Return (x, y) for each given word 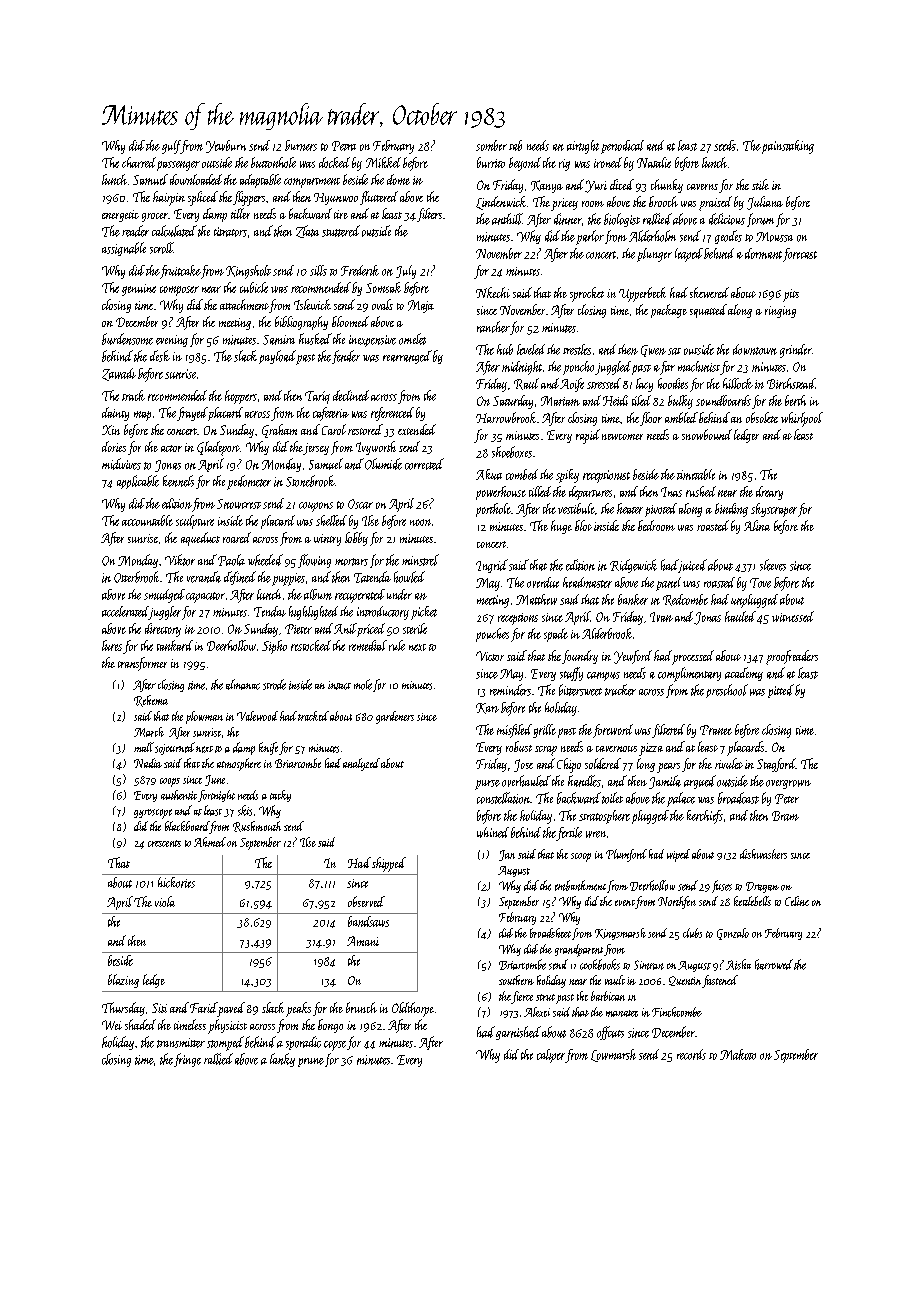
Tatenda (372, 577)
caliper (551, 1056)
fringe (187, 1060)
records (691, 1054)
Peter (787, 799)
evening (172, 341)
